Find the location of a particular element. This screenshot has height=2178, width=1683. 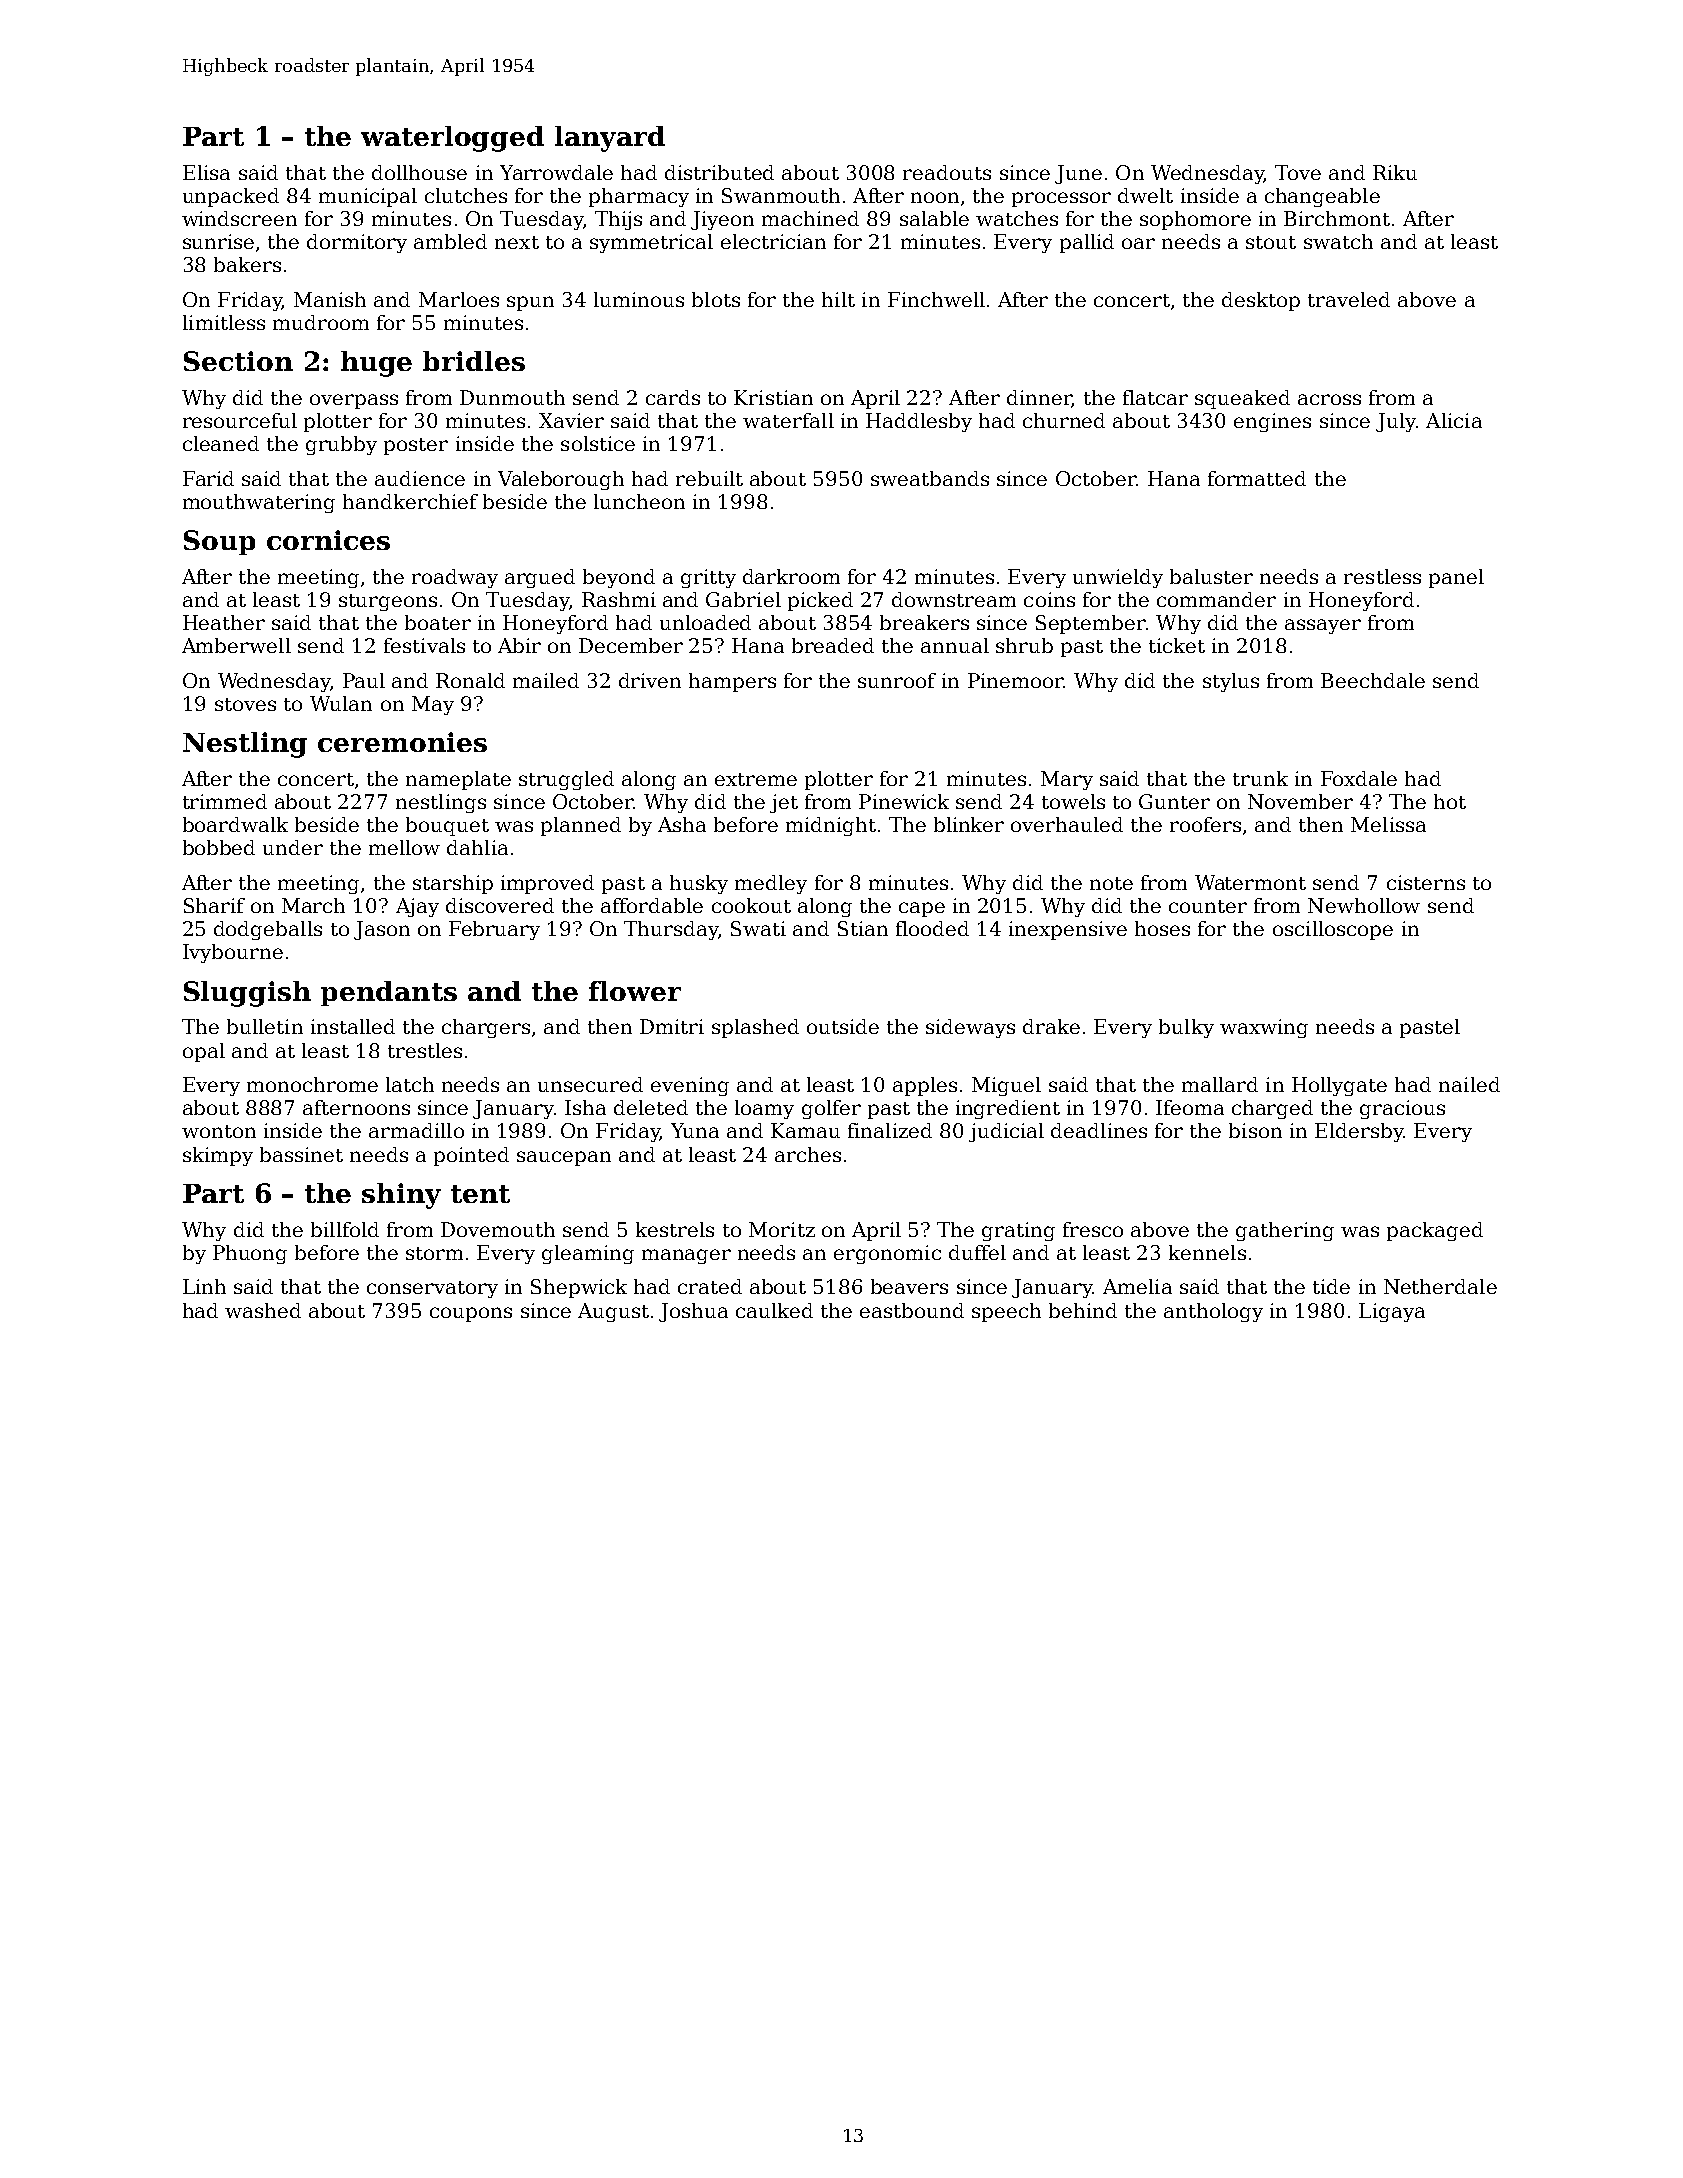

churned is located at coordinates (1064, 420).
